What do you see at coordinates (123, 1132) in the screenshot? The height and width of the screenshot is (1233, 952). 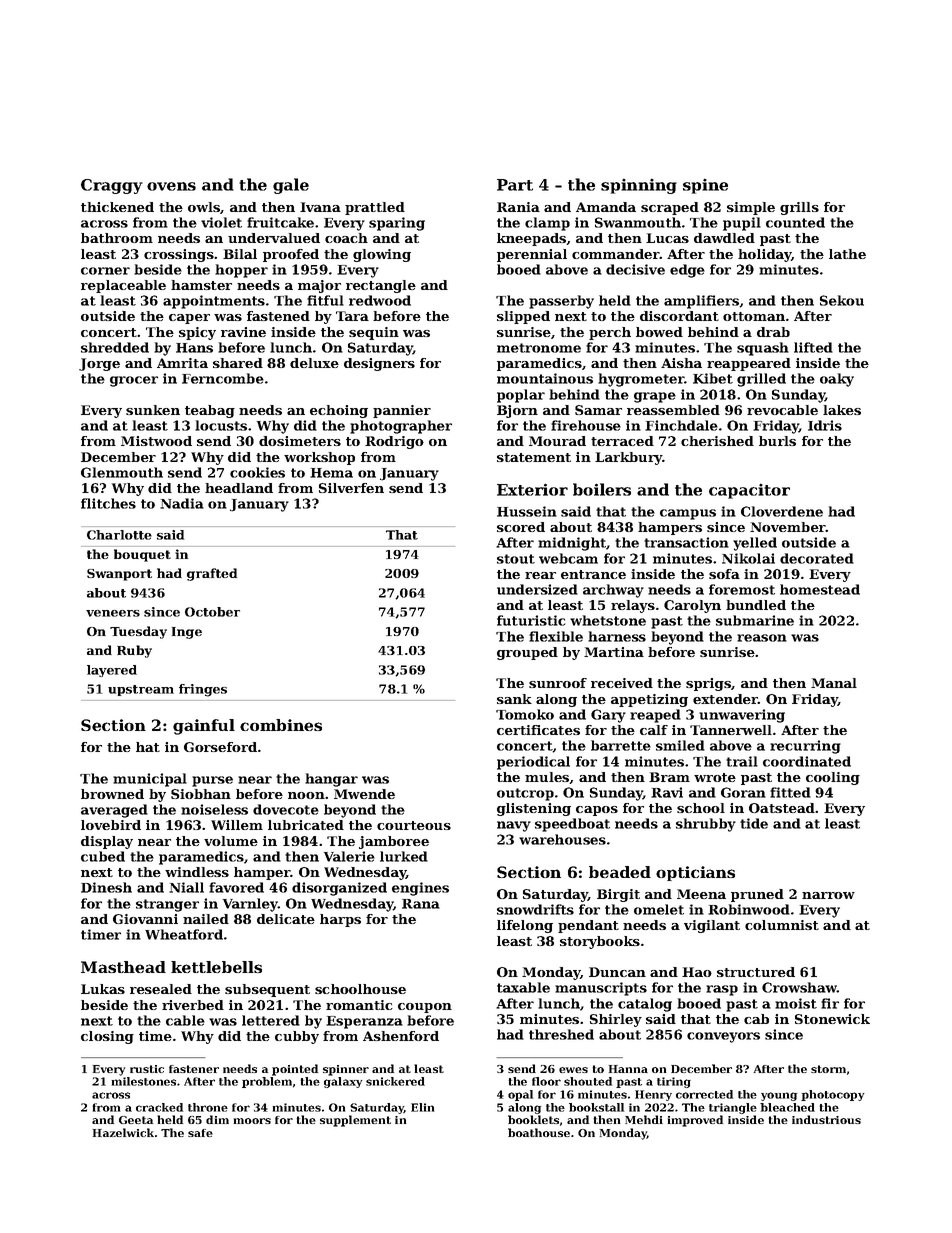 I see `Hazelwick` at bounding box center [123, 1132].
